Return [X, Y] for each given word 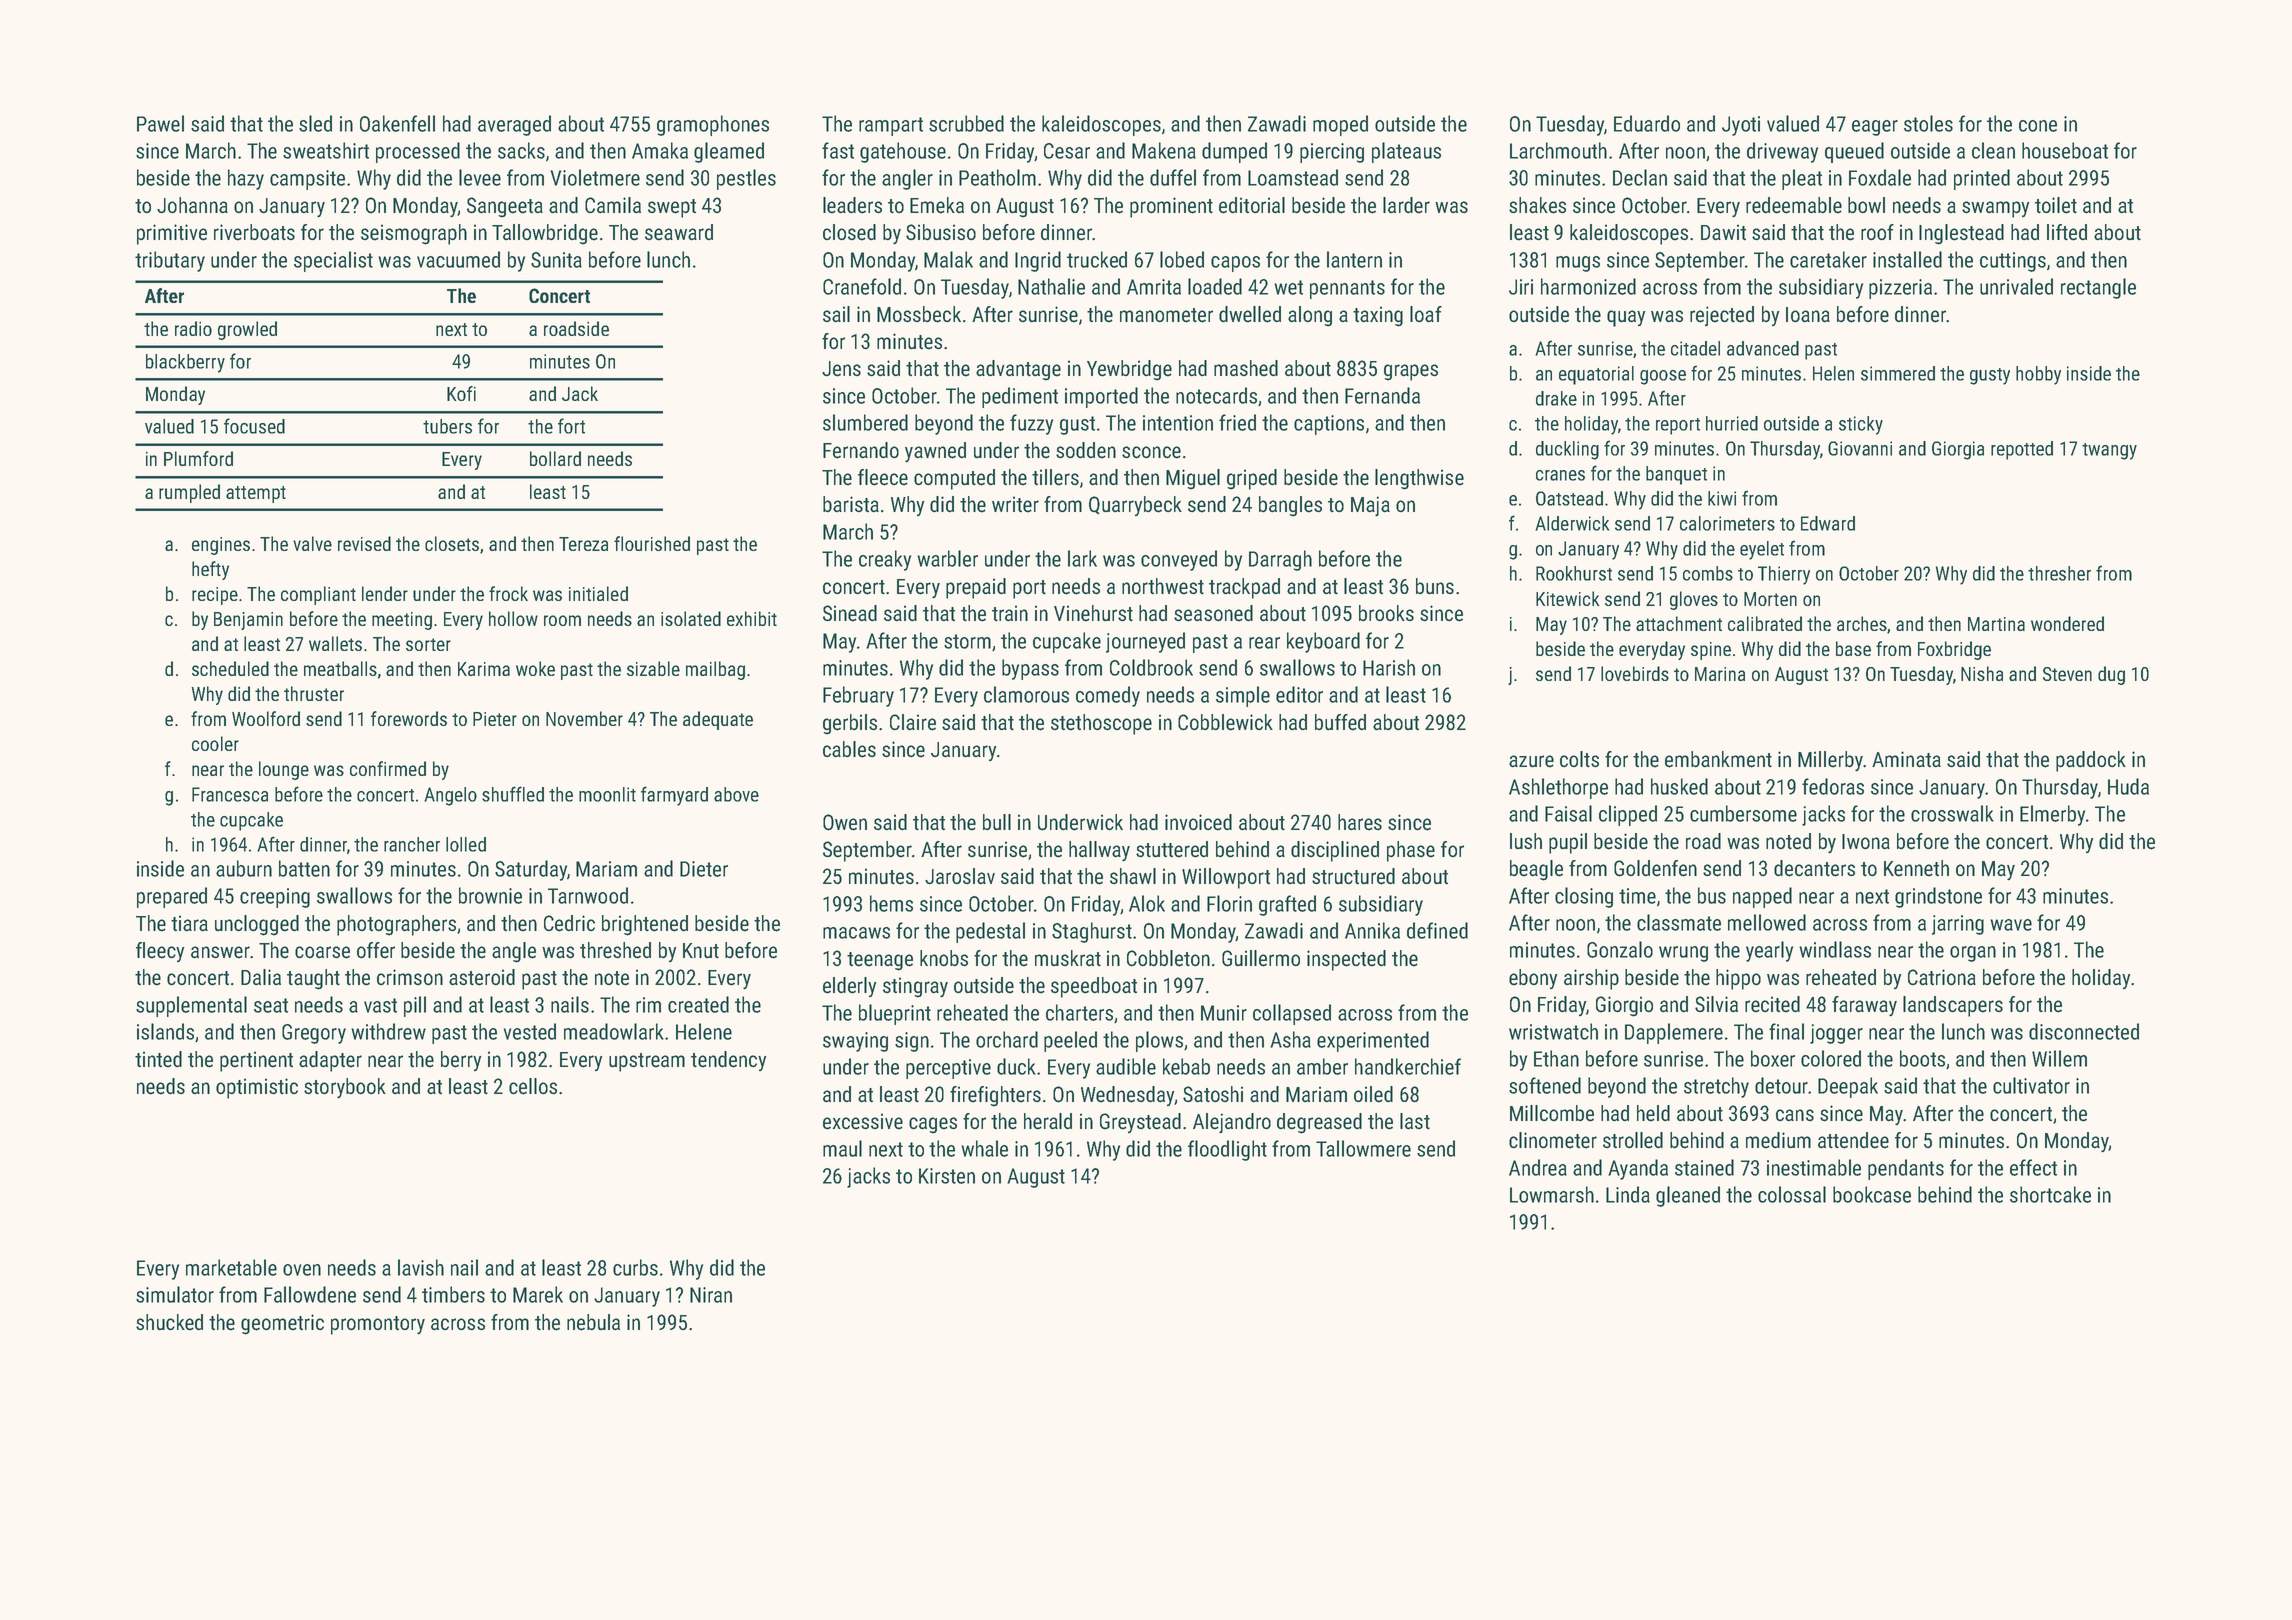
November [584, 718]
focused [254, 426]
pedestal [990, 932]
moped [1340, 125]
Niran [711, 1295]
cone [2038, 126]
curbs [635, 1267]
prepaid [976, 588]
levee [480, 177]
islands [165, 1031]
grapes [1411, 372]
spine [1711, 651]
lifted [2067, 232]
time [1637, 896]
